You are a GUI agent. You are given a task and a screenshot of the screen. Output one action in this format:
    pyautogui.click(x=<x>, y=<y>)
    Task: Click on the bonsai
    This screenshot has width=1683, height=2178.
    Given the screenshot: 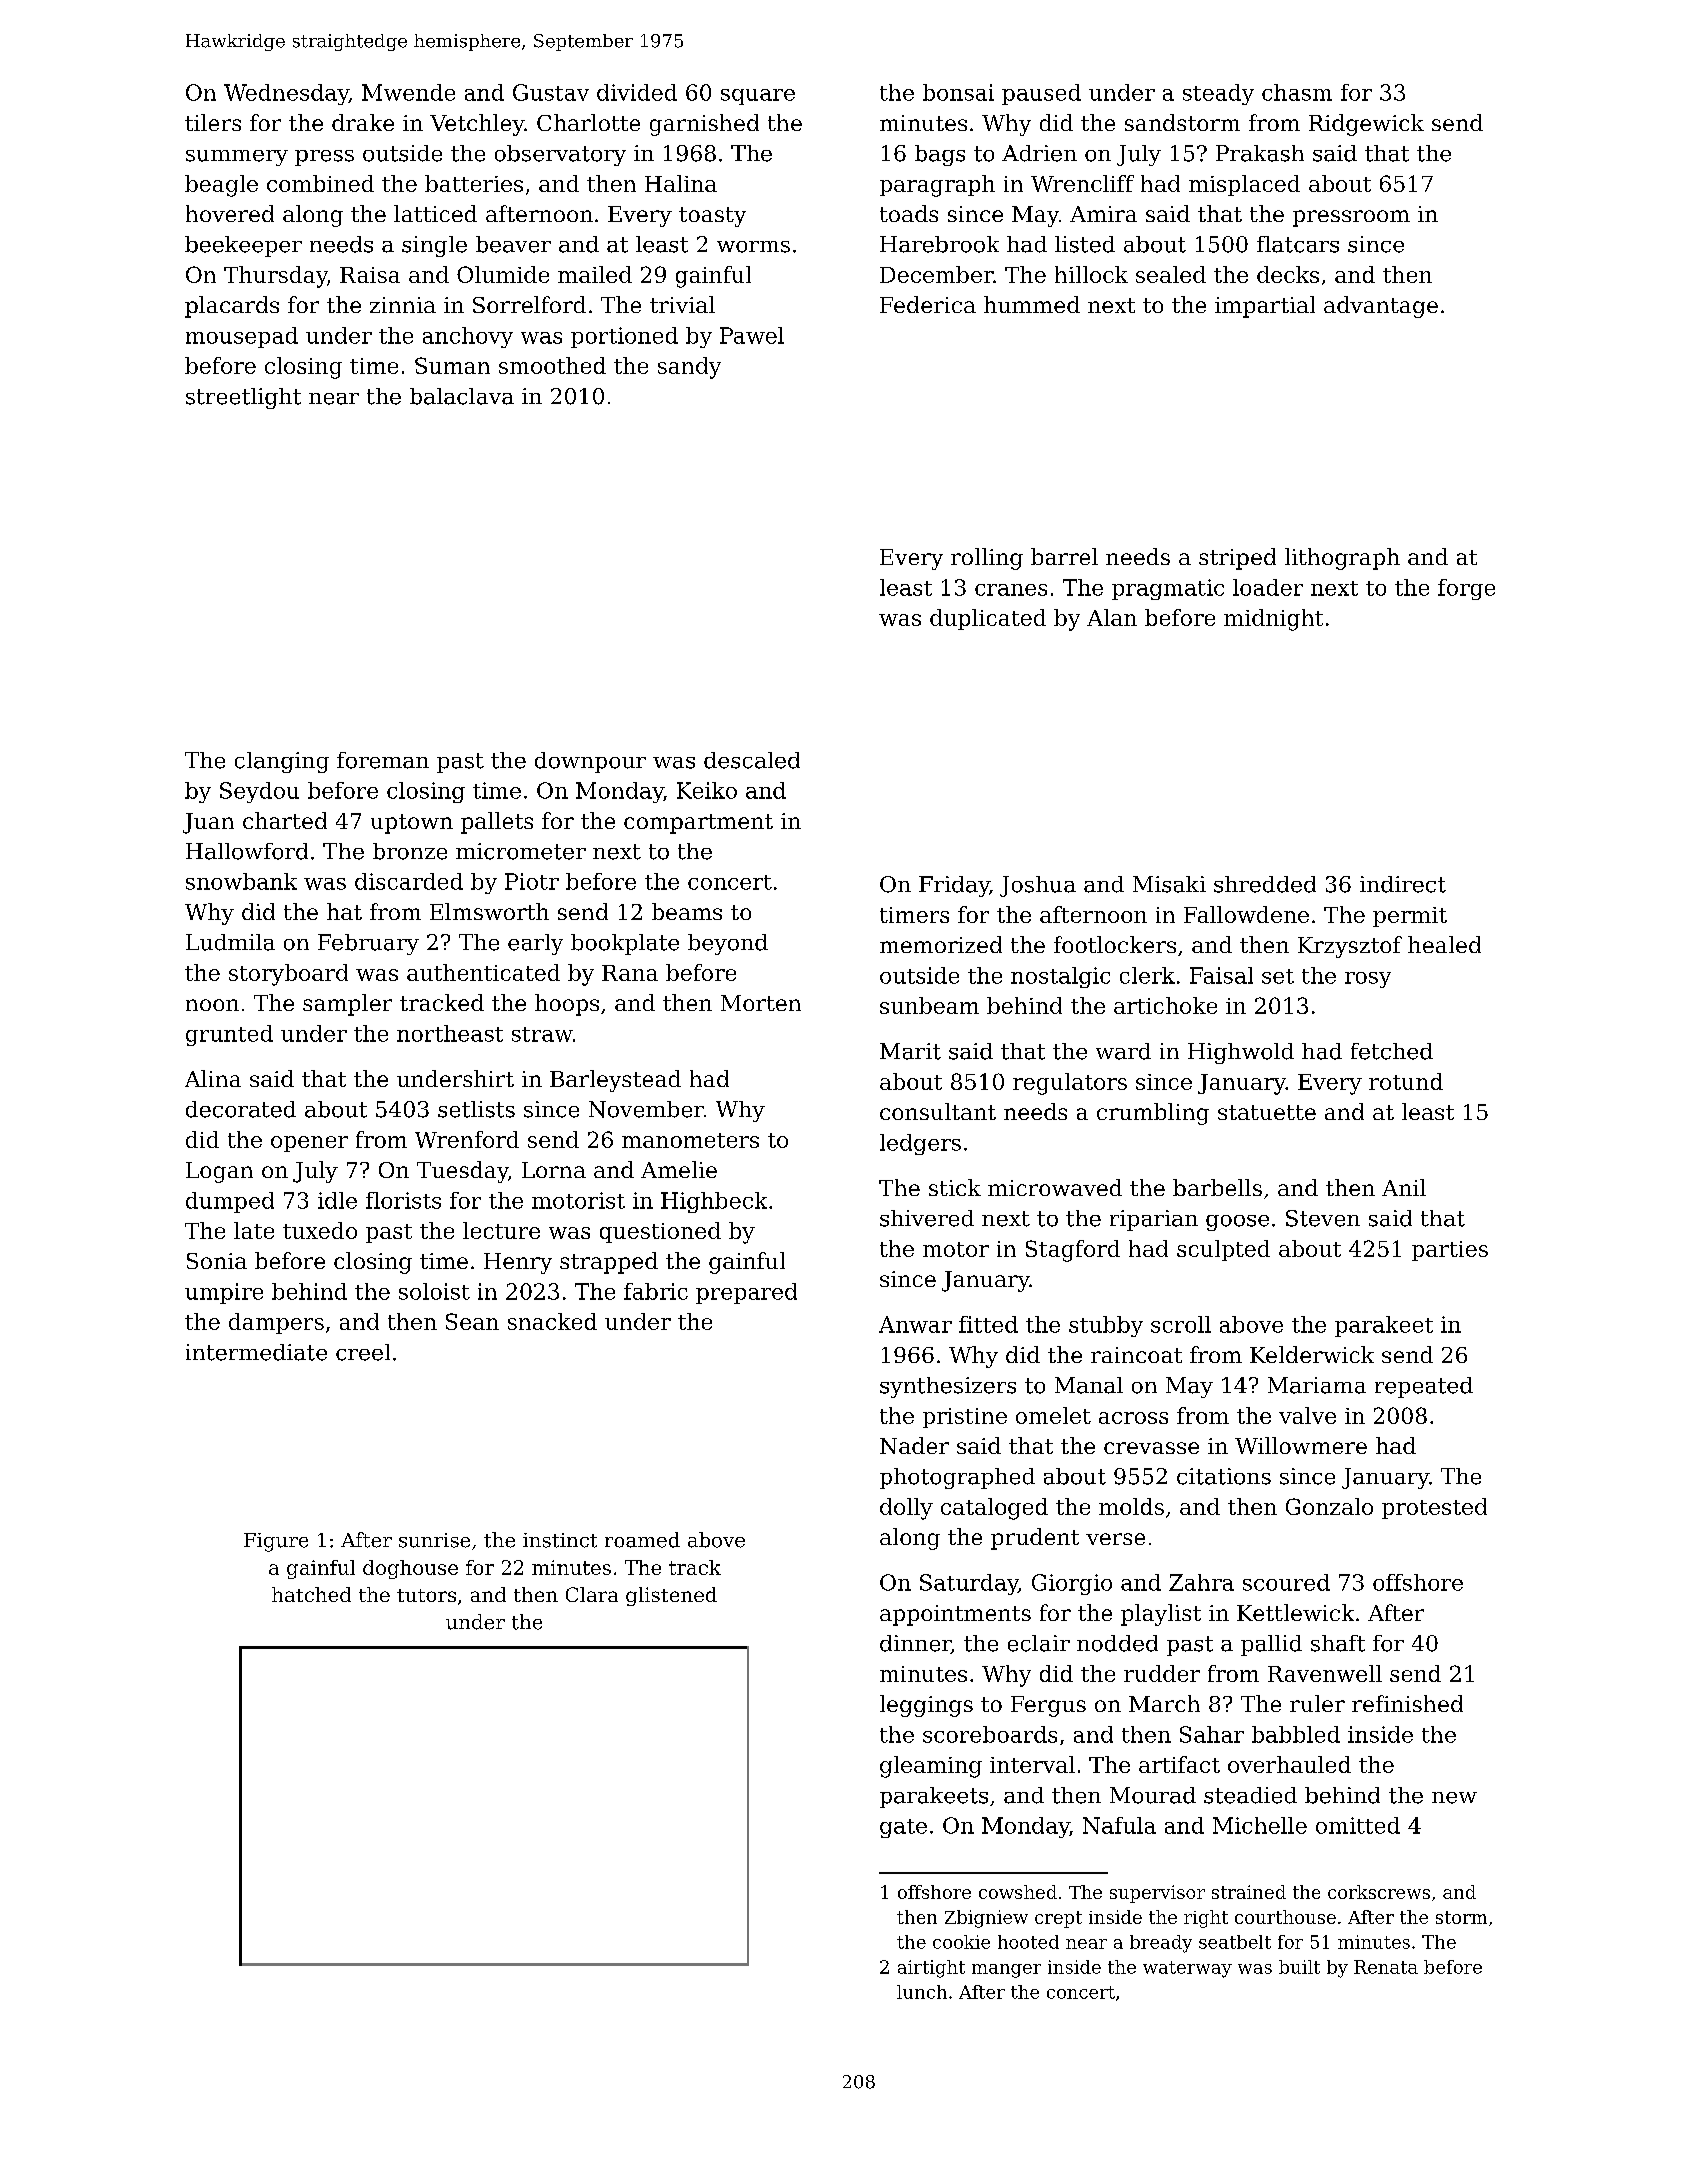 What is the action you would take?
    pyautogui.click(x=958, y=92)
